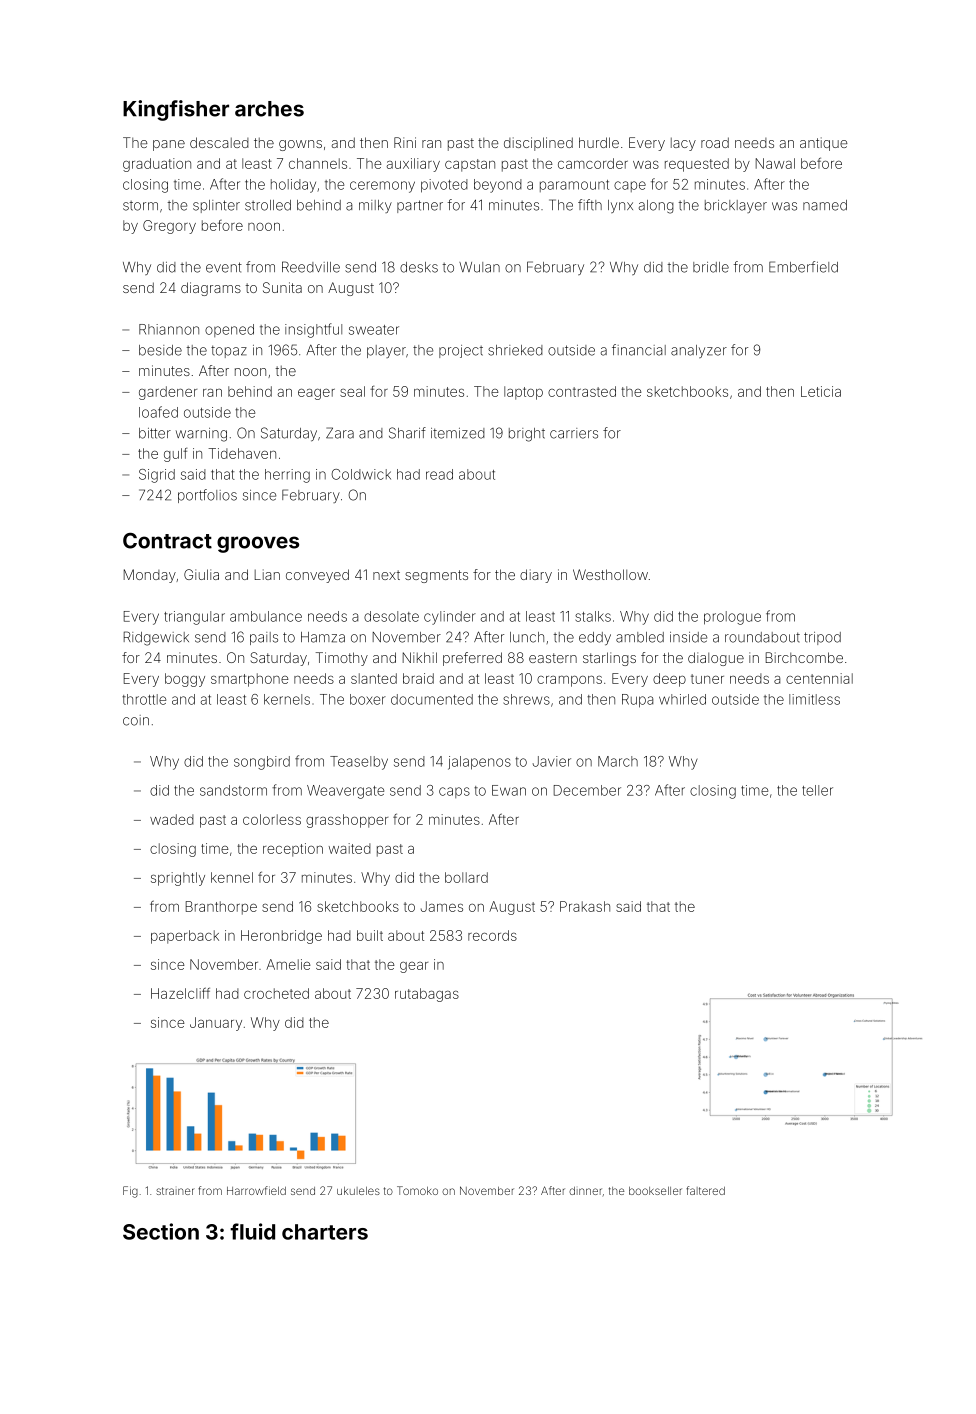 This screenshot has width=976, height=1414. What do you see at coordinates (711, 267) in the screenshot?
I see `bridle` at bounding box center [711, 267].
